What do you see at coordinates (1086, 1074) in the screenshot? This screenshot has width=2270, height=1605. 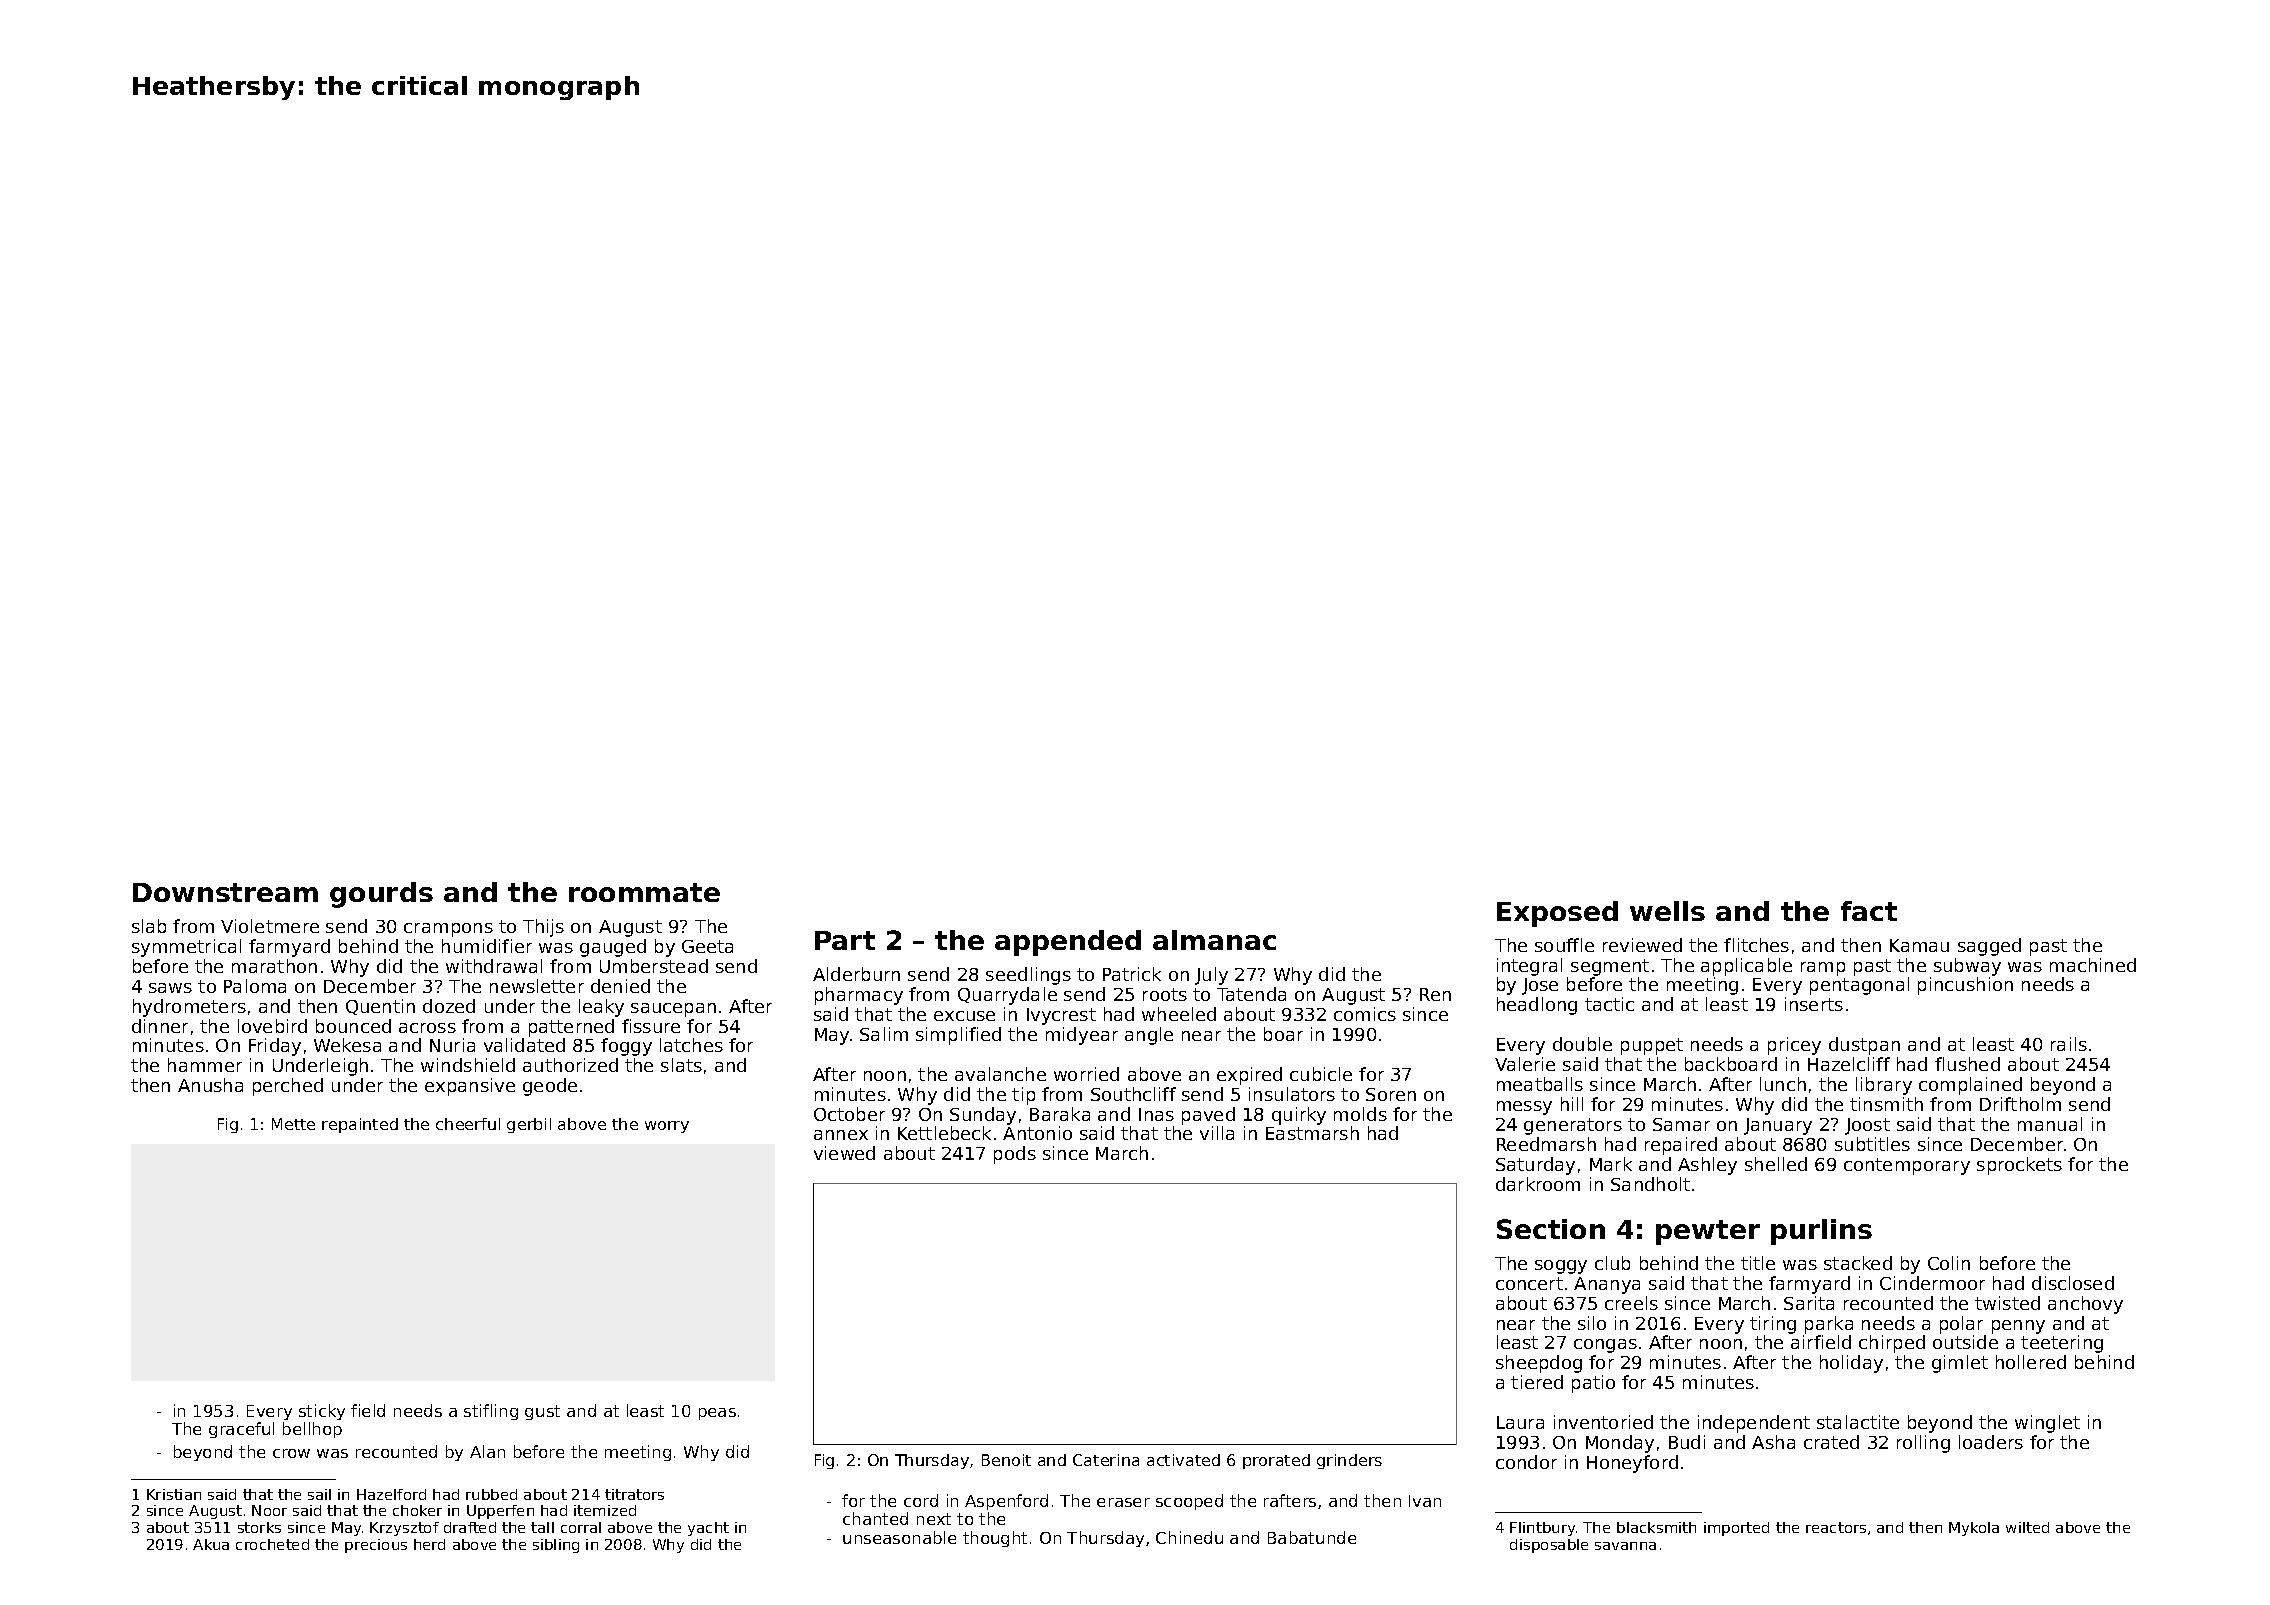 I see `worried` at bounding box center [1086, 1074].
